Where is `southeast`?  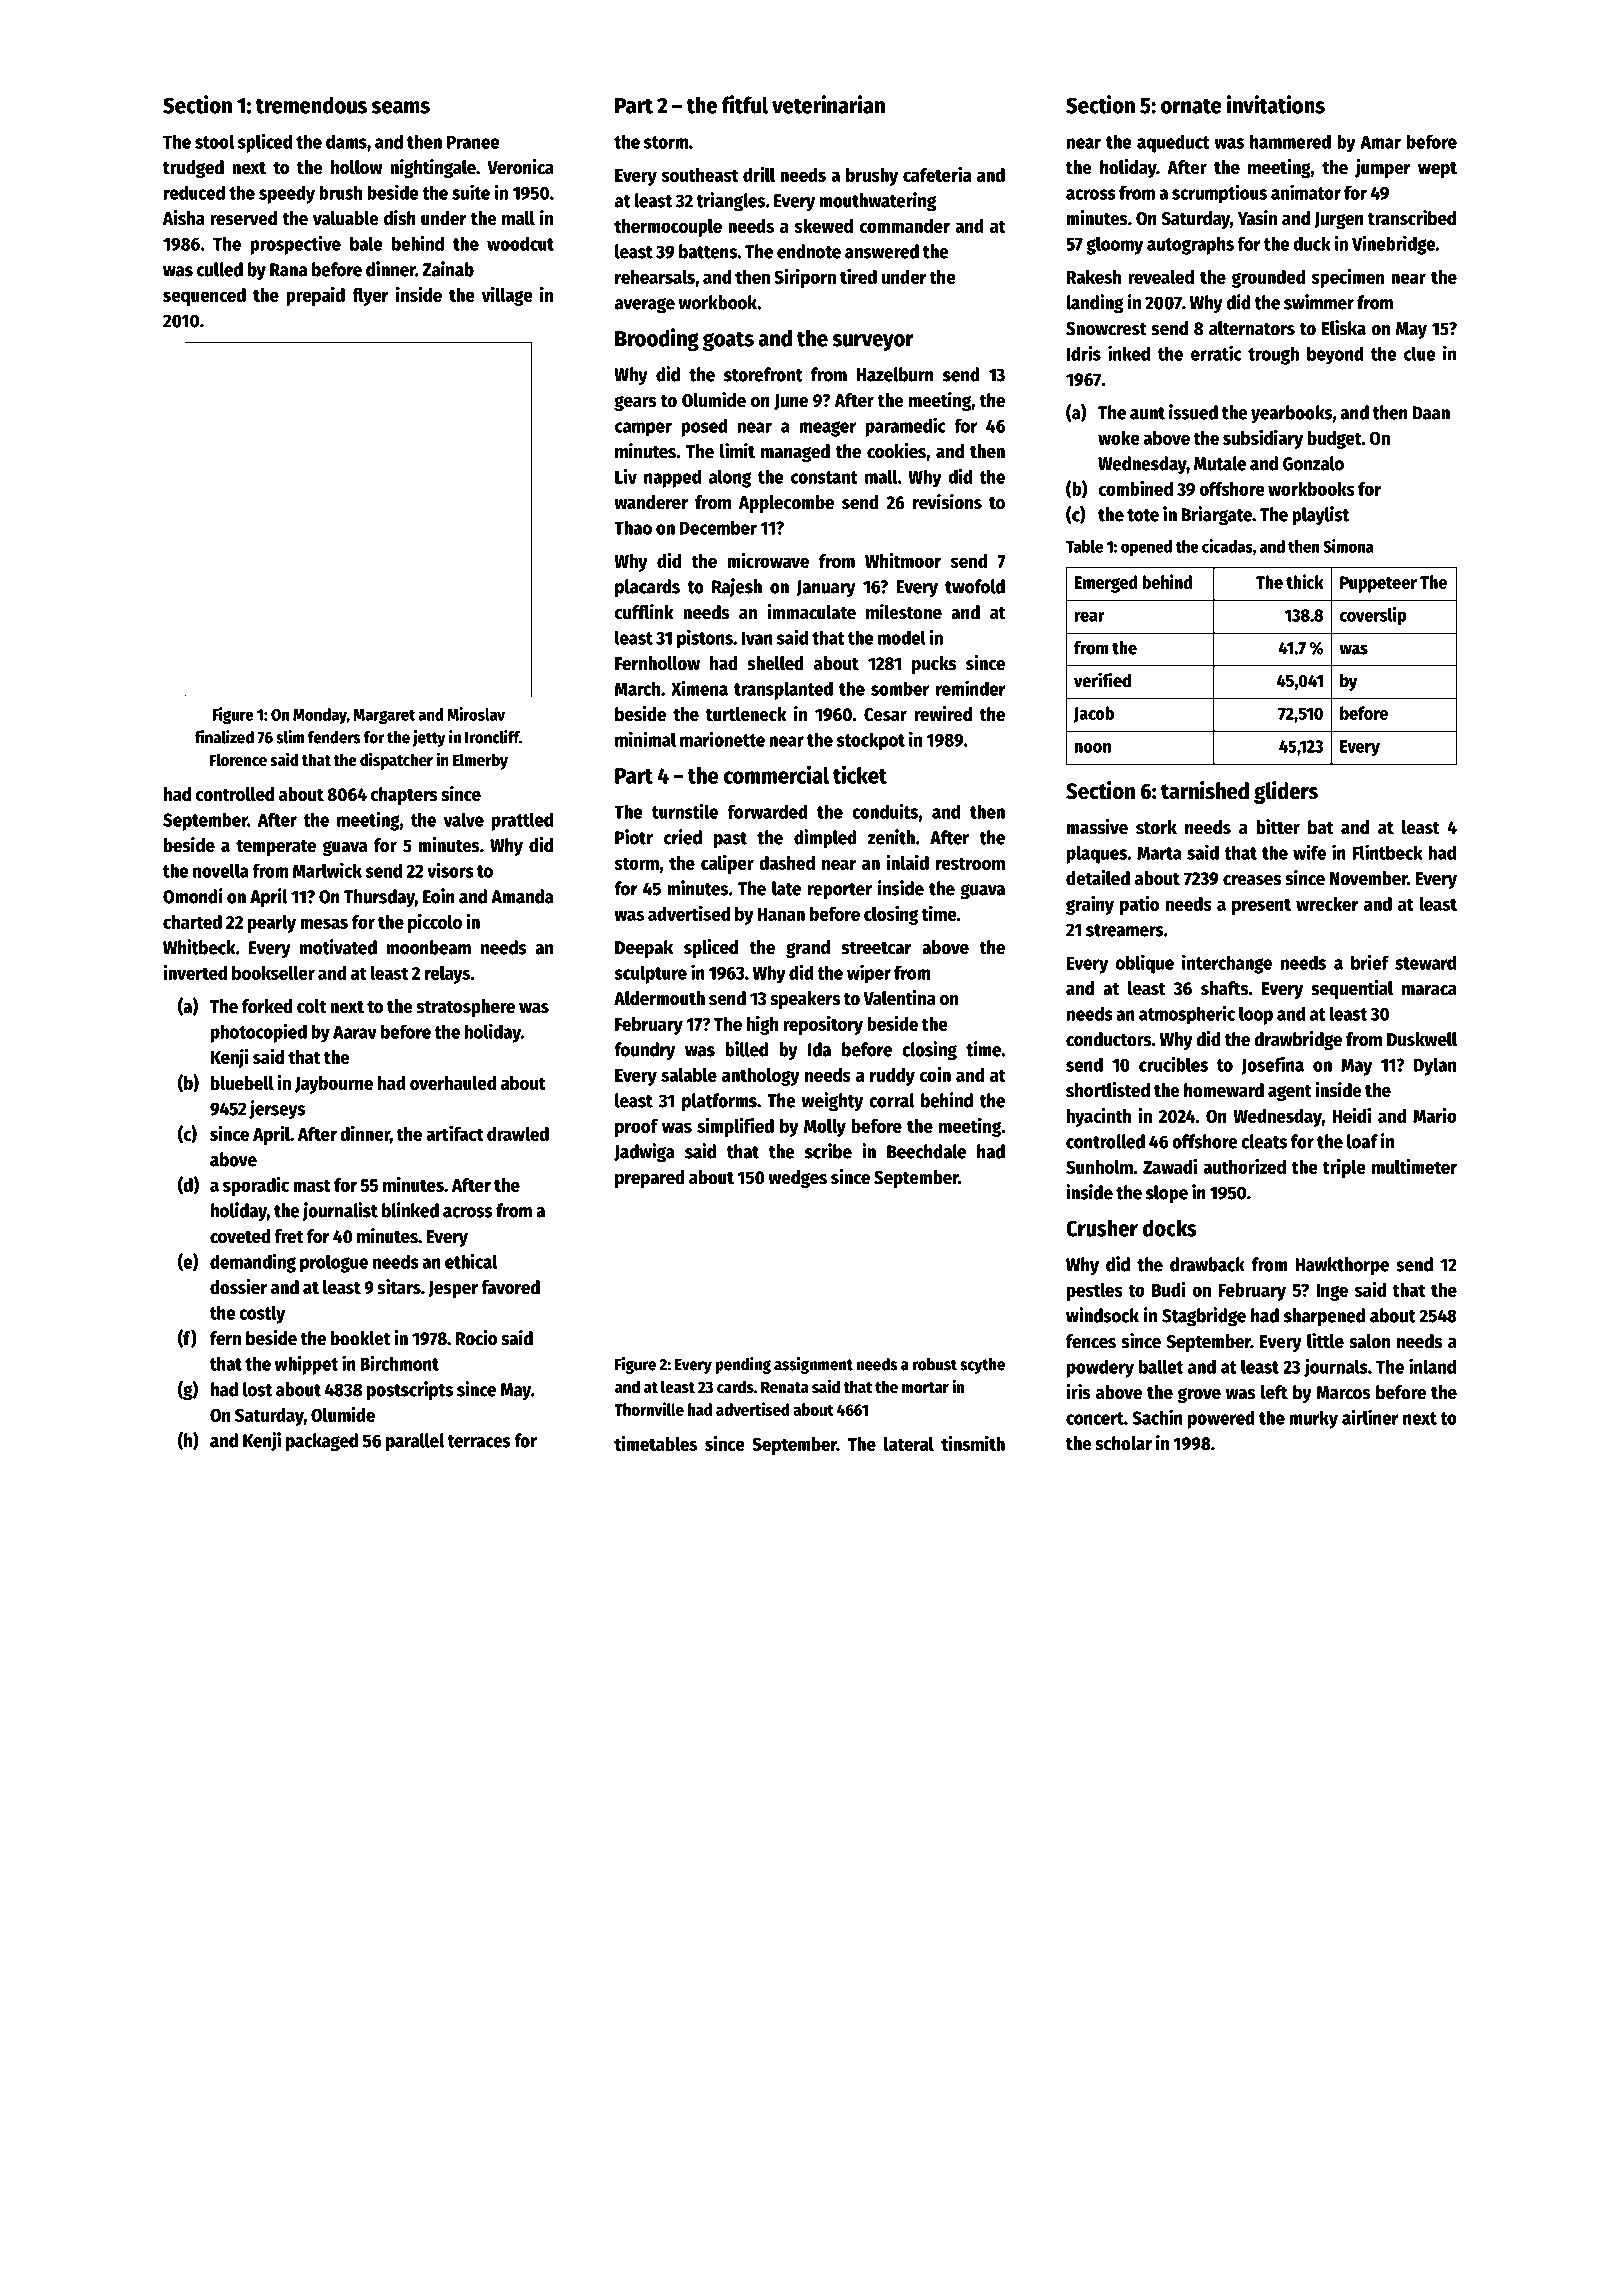 southeast is located at coordinates (699, 175).
